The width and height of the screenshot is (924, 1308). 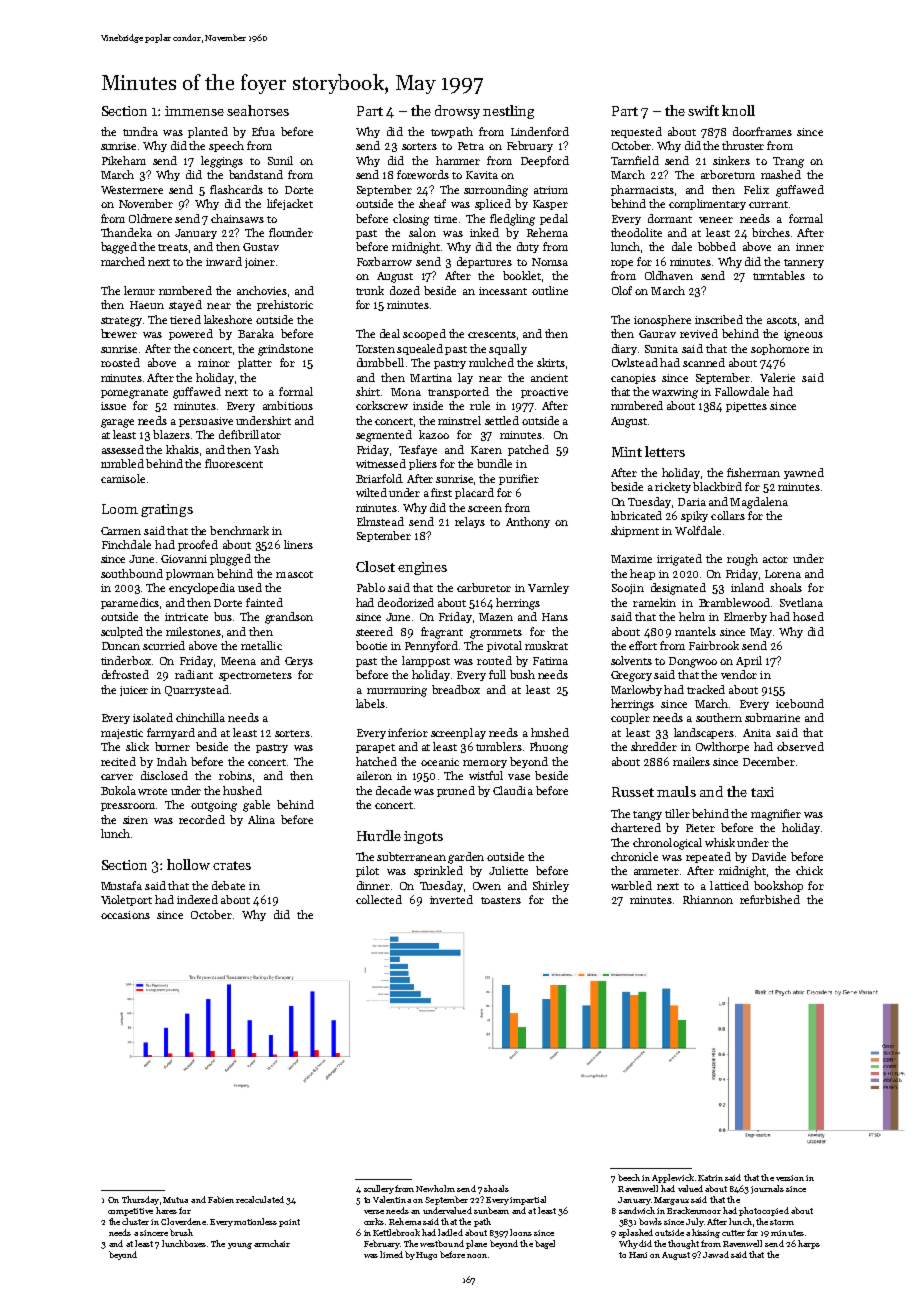 What do you see at coordinates (194, 111) in the screenshot?
I see `immense` at bounding box center [194, 111].
